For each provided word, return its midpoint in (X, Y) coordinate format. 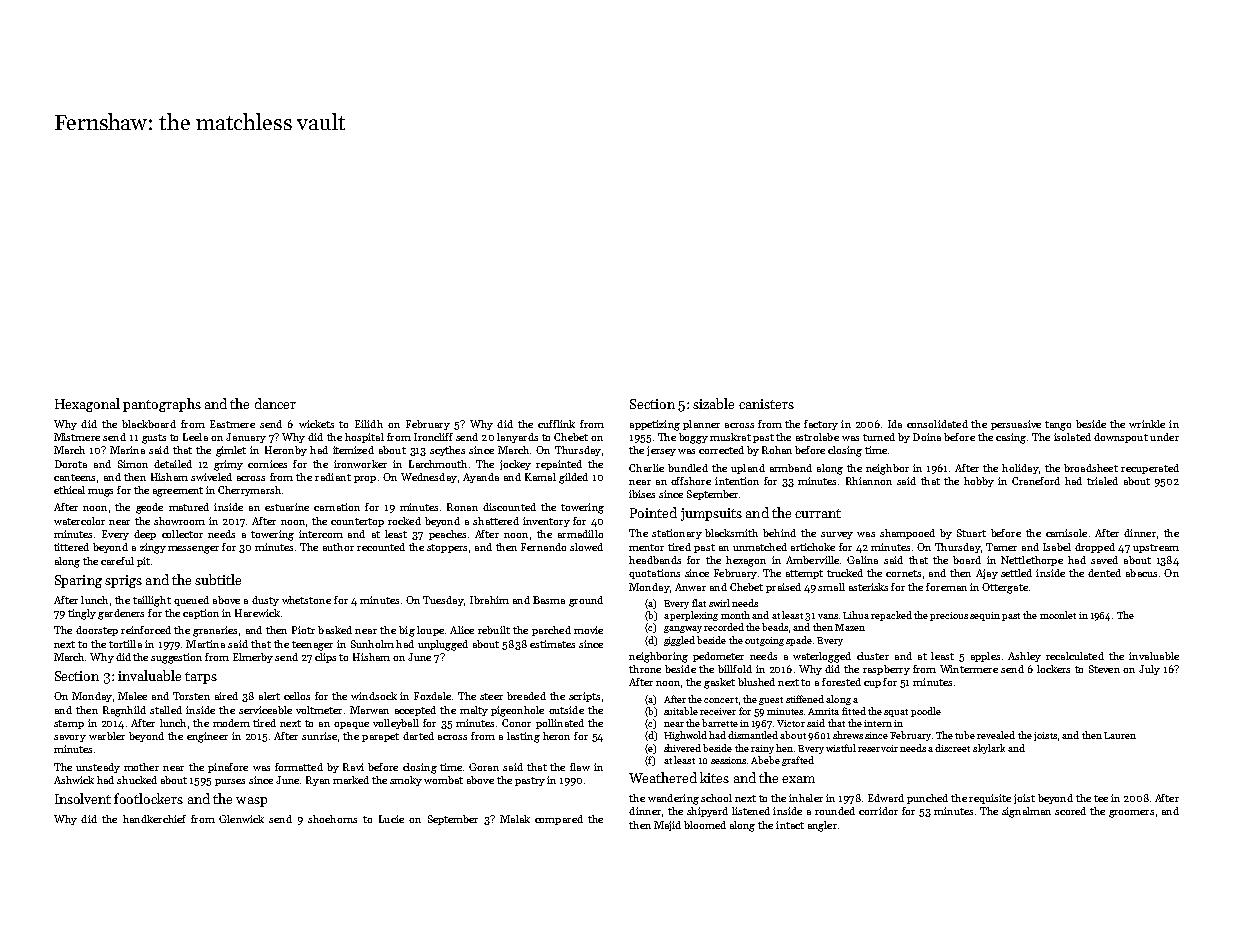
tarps (201, 678)
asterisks (868, 587)
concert (721, 700)
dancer (275, 403)
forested (841, 682)
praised (783, 588)
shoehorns (332, 819)
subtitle (218, 579)
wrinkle (1147, 424)
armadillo (580, 534)
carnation (337, 507)
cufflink (556, 424)
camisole (1066, 533)
